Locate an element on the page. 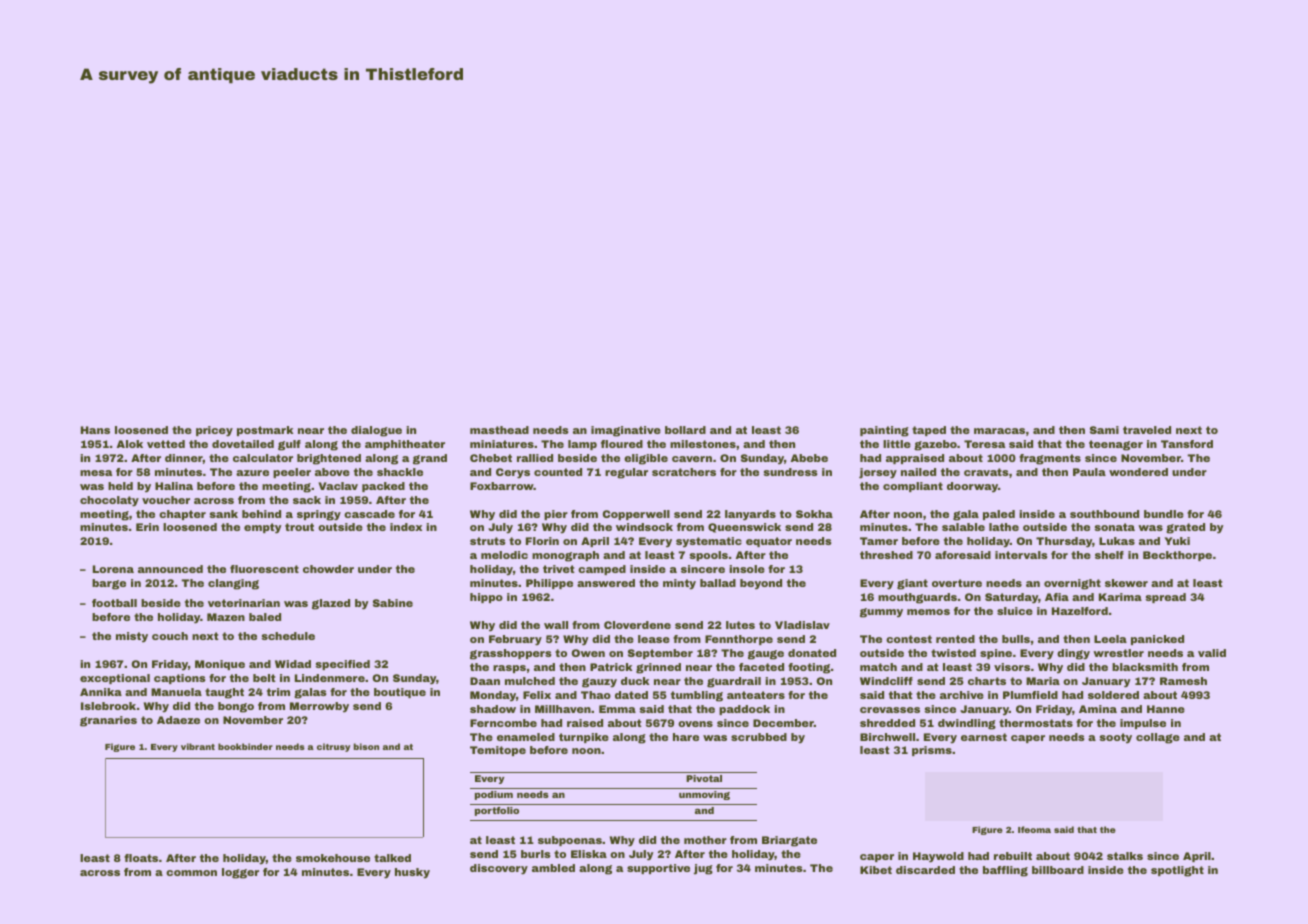  guardrail is located at coordinates (734, 682).
